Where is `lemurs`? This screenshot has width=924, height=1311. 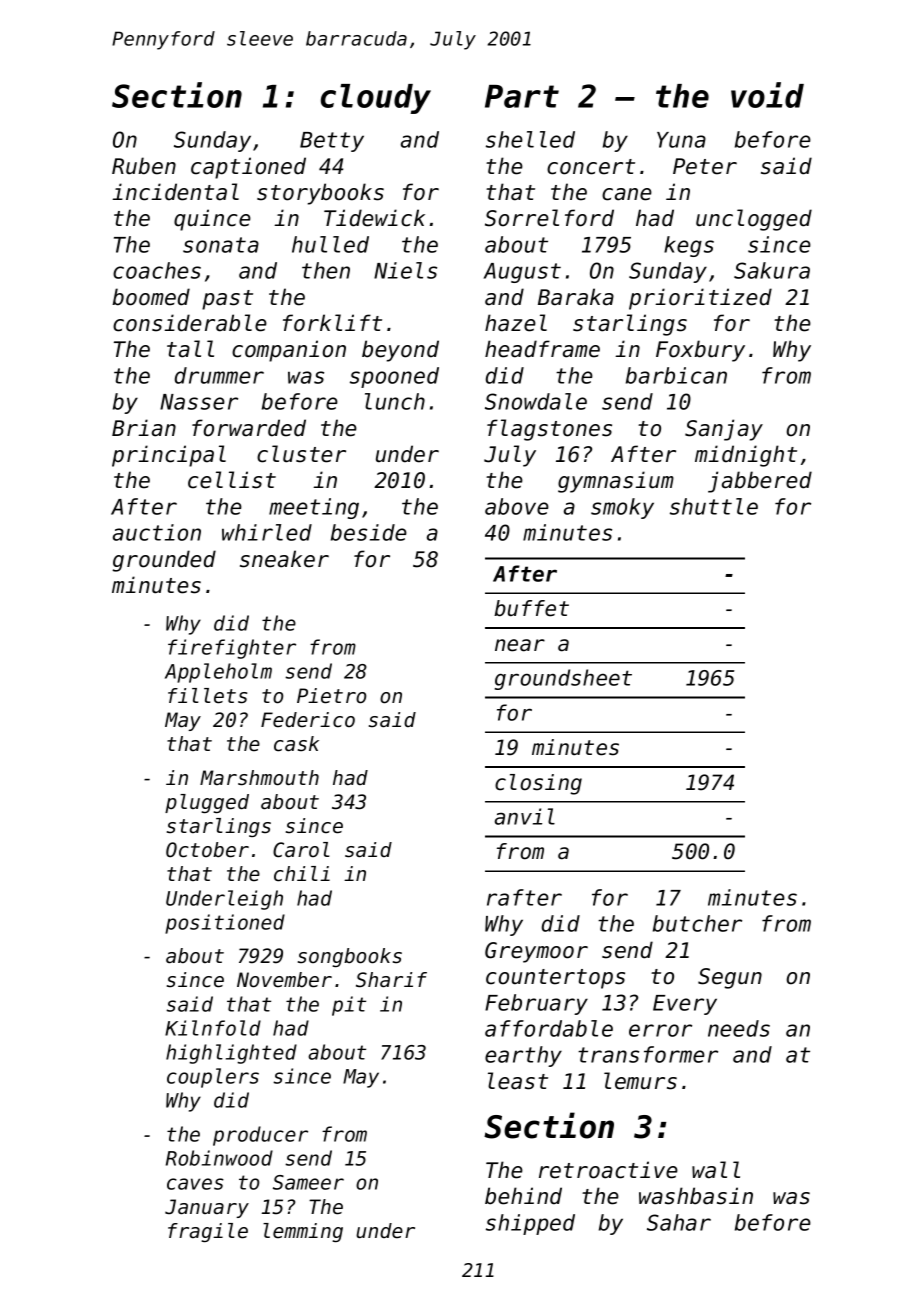
lemurs is located at coordinates (640, 1081).
